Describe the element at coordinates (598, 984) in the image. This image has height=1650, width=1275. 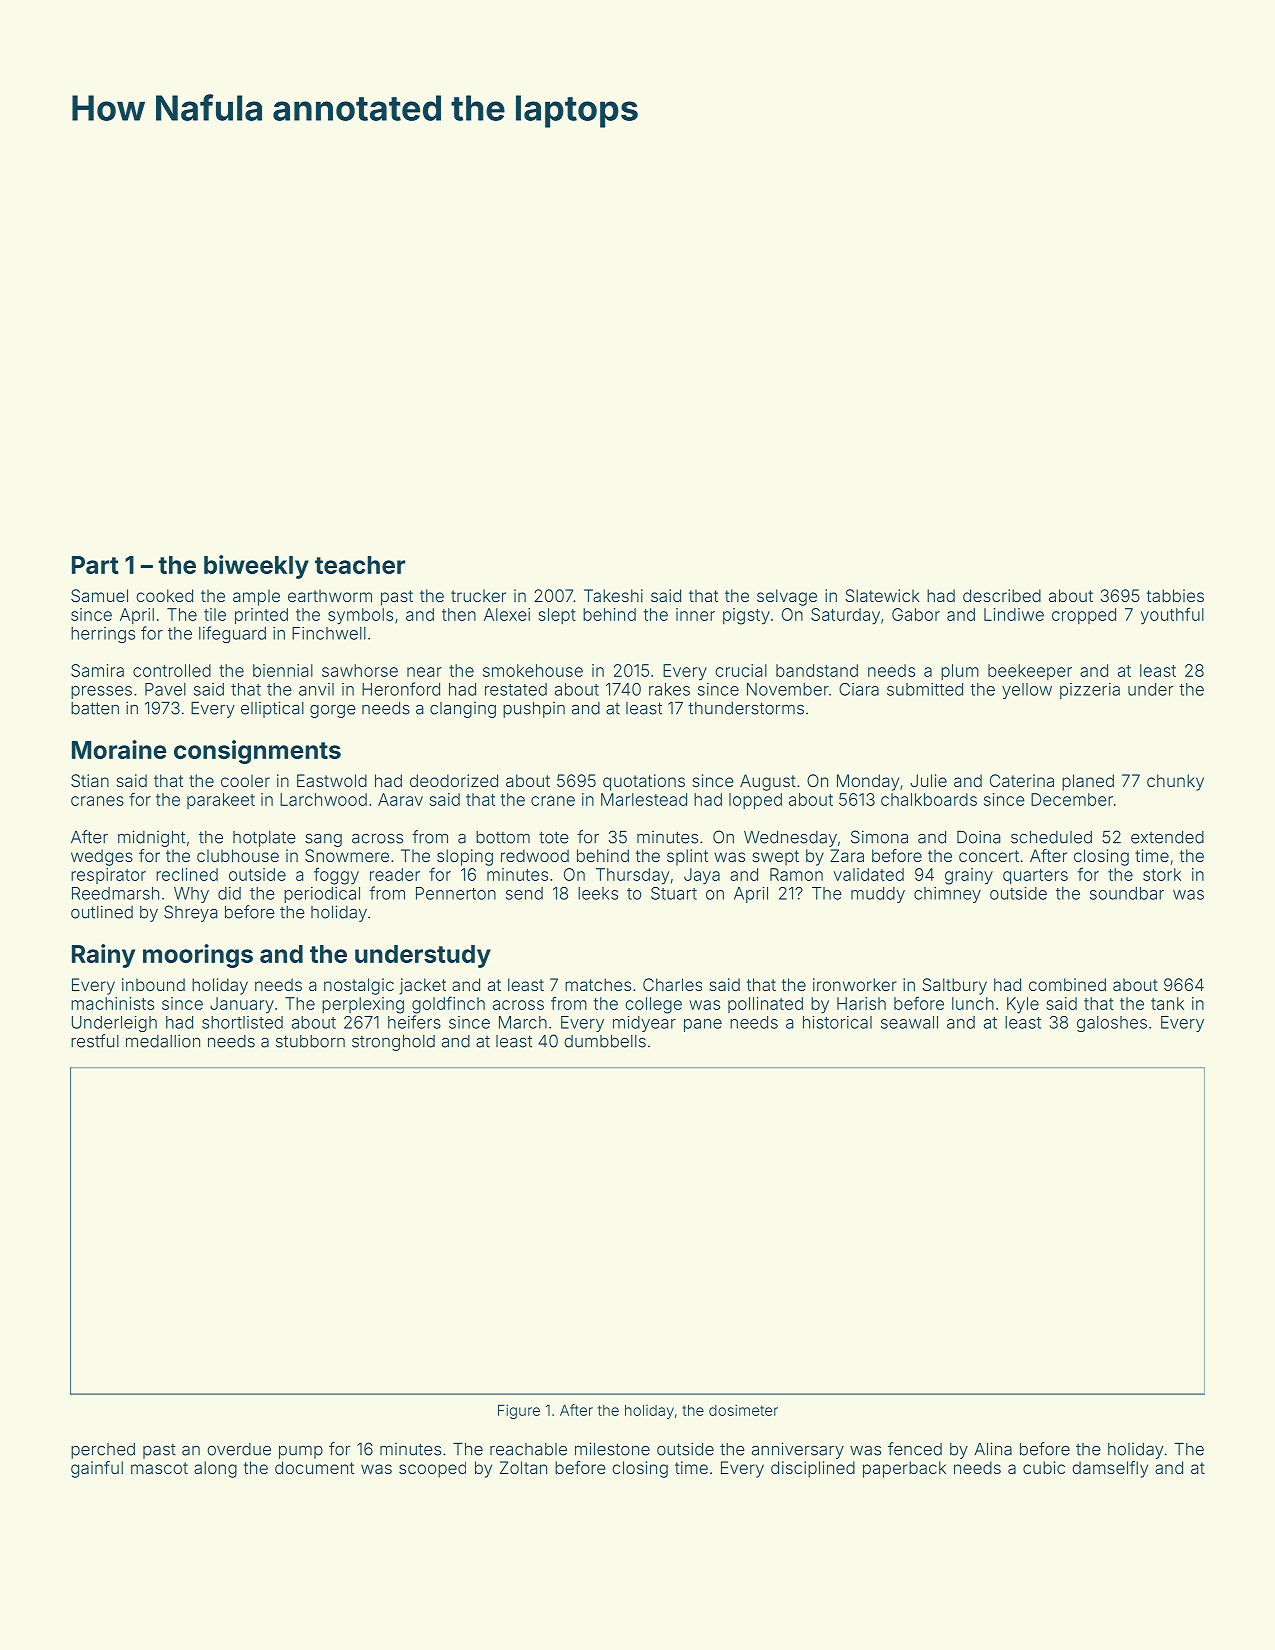
I see `matches` at that location.
